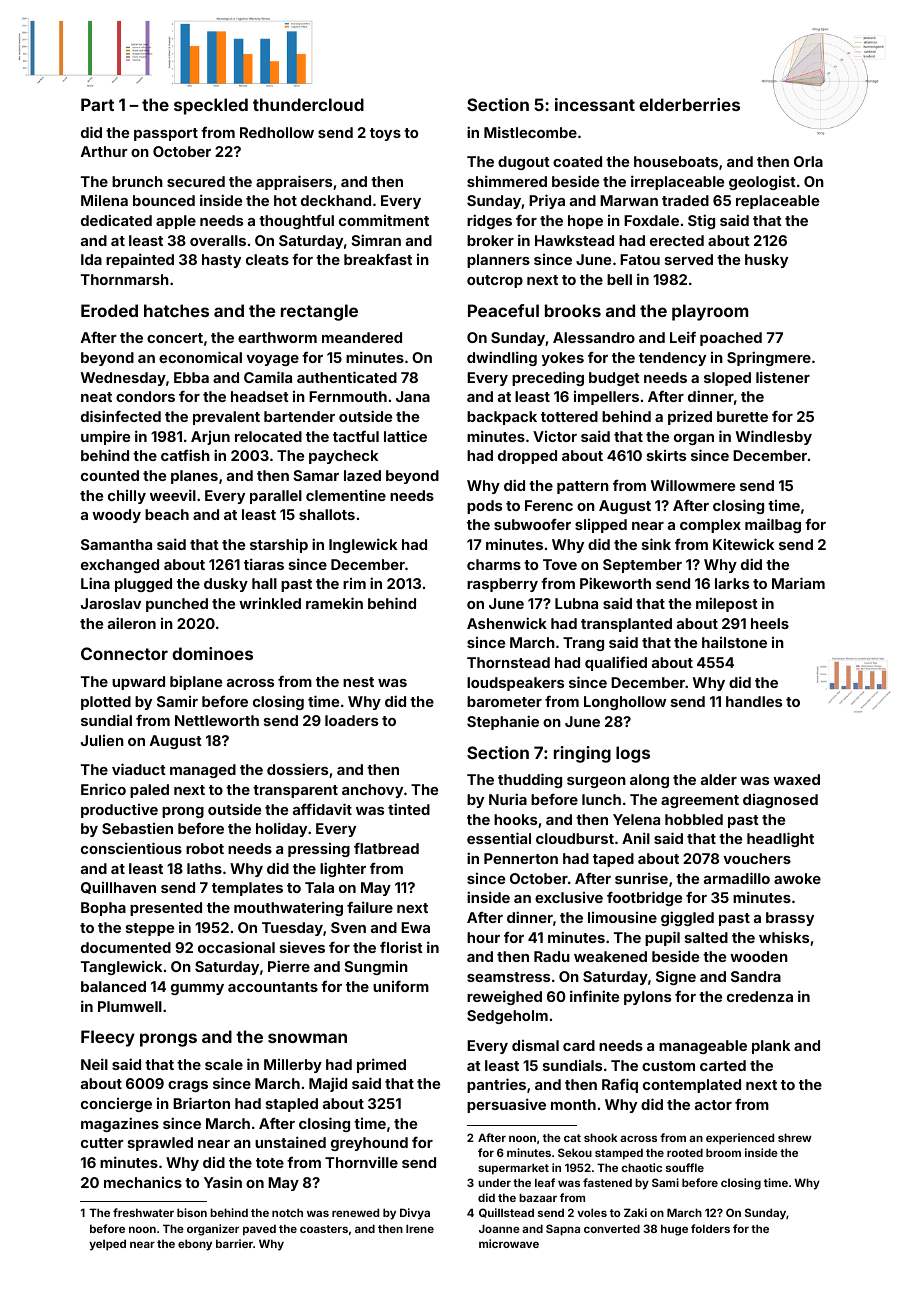  What do you see at coordinates (259, 1230) in the image?
I see `paved` at bounding box center [259, 1230].
